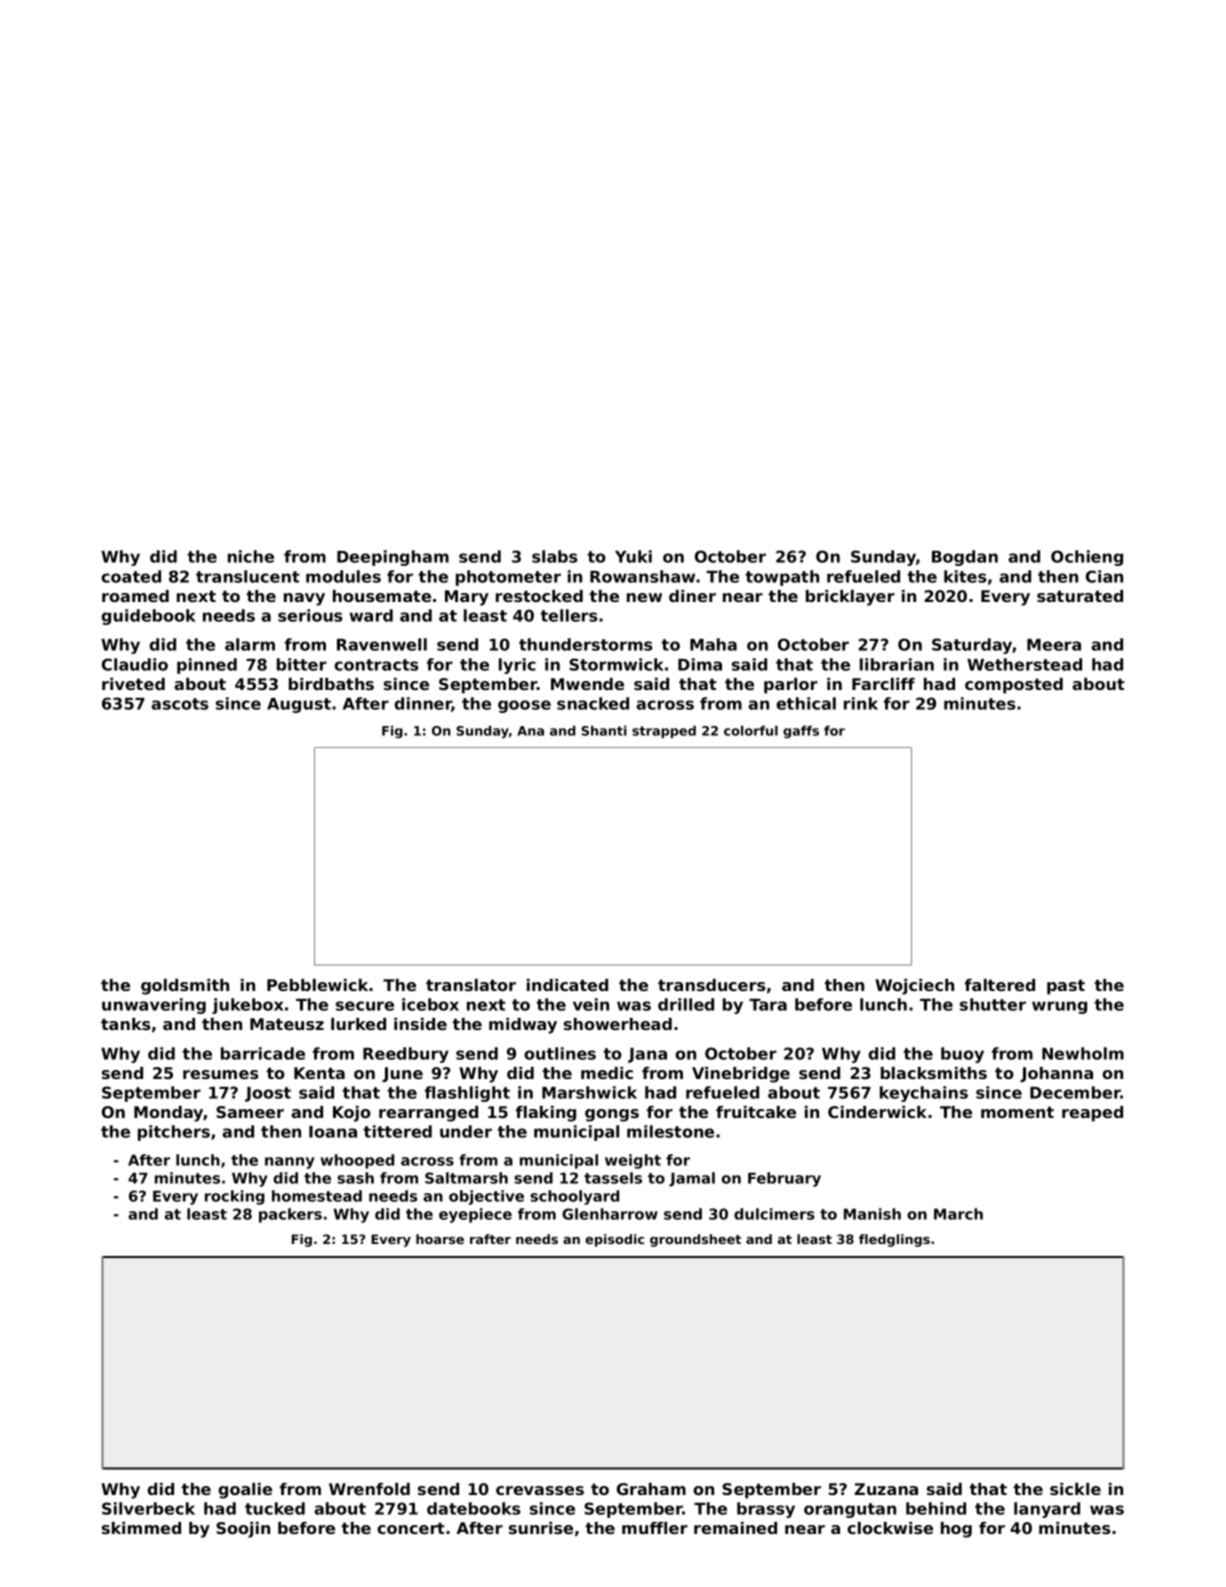 The height and width of the page is (1587, 1226). What do you see at coordinates (712, 985) in the page?
I see `transducers` at bounding box center [712, 985].
